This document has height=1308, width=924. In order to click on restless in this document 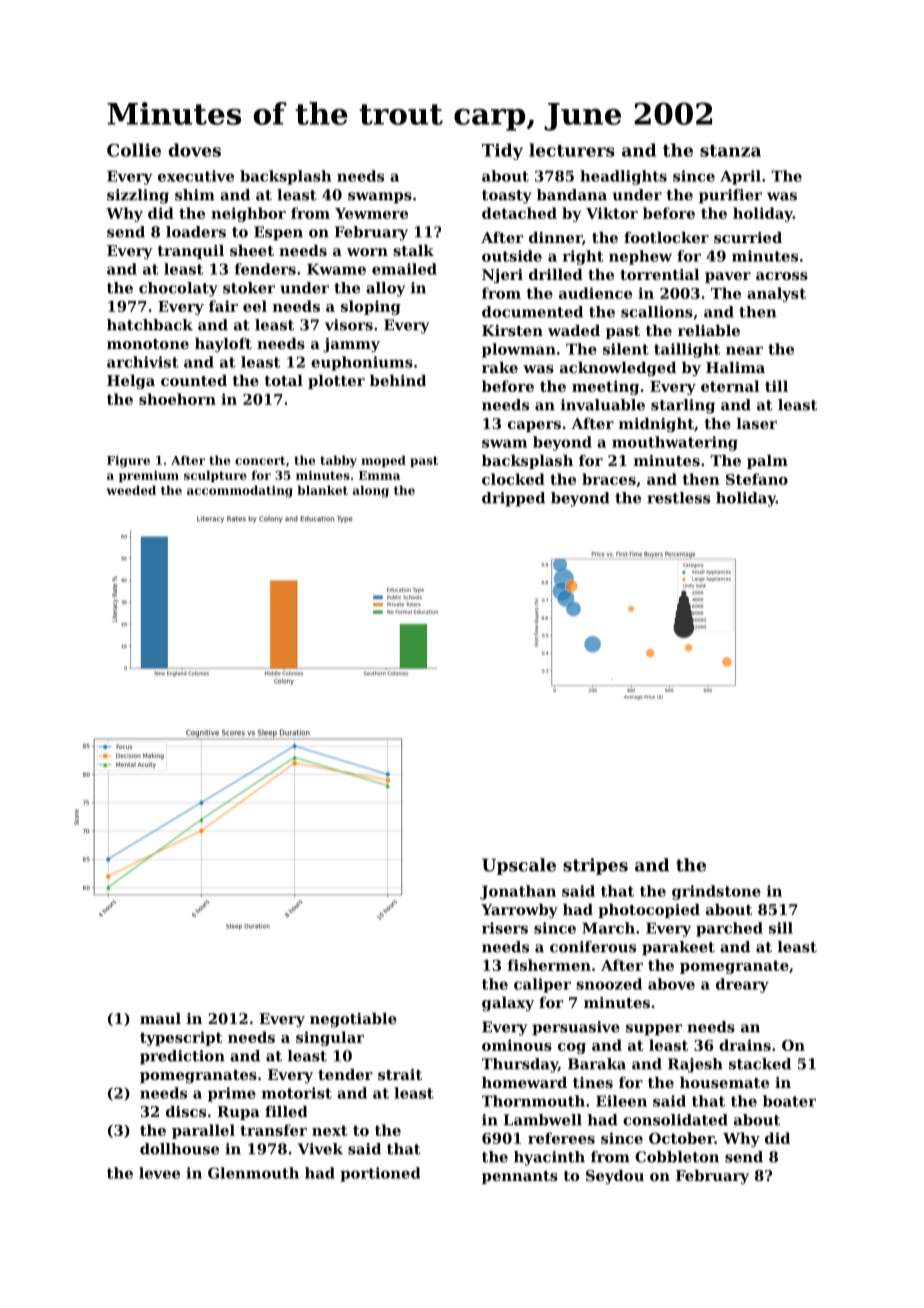, I will do `click(678, 498)`.
